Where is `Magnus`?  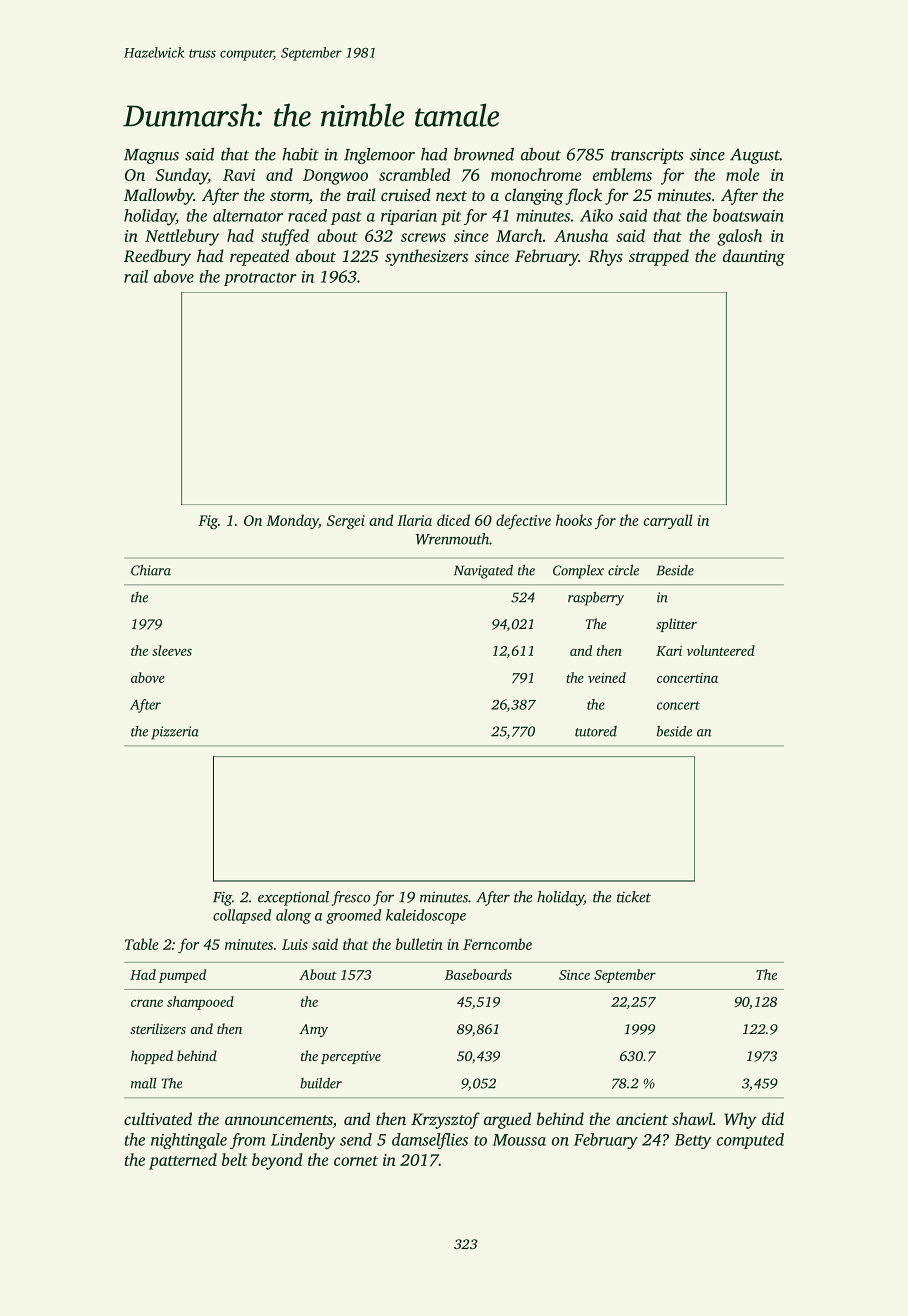
Magnus is located at coordinates (151, 156).
